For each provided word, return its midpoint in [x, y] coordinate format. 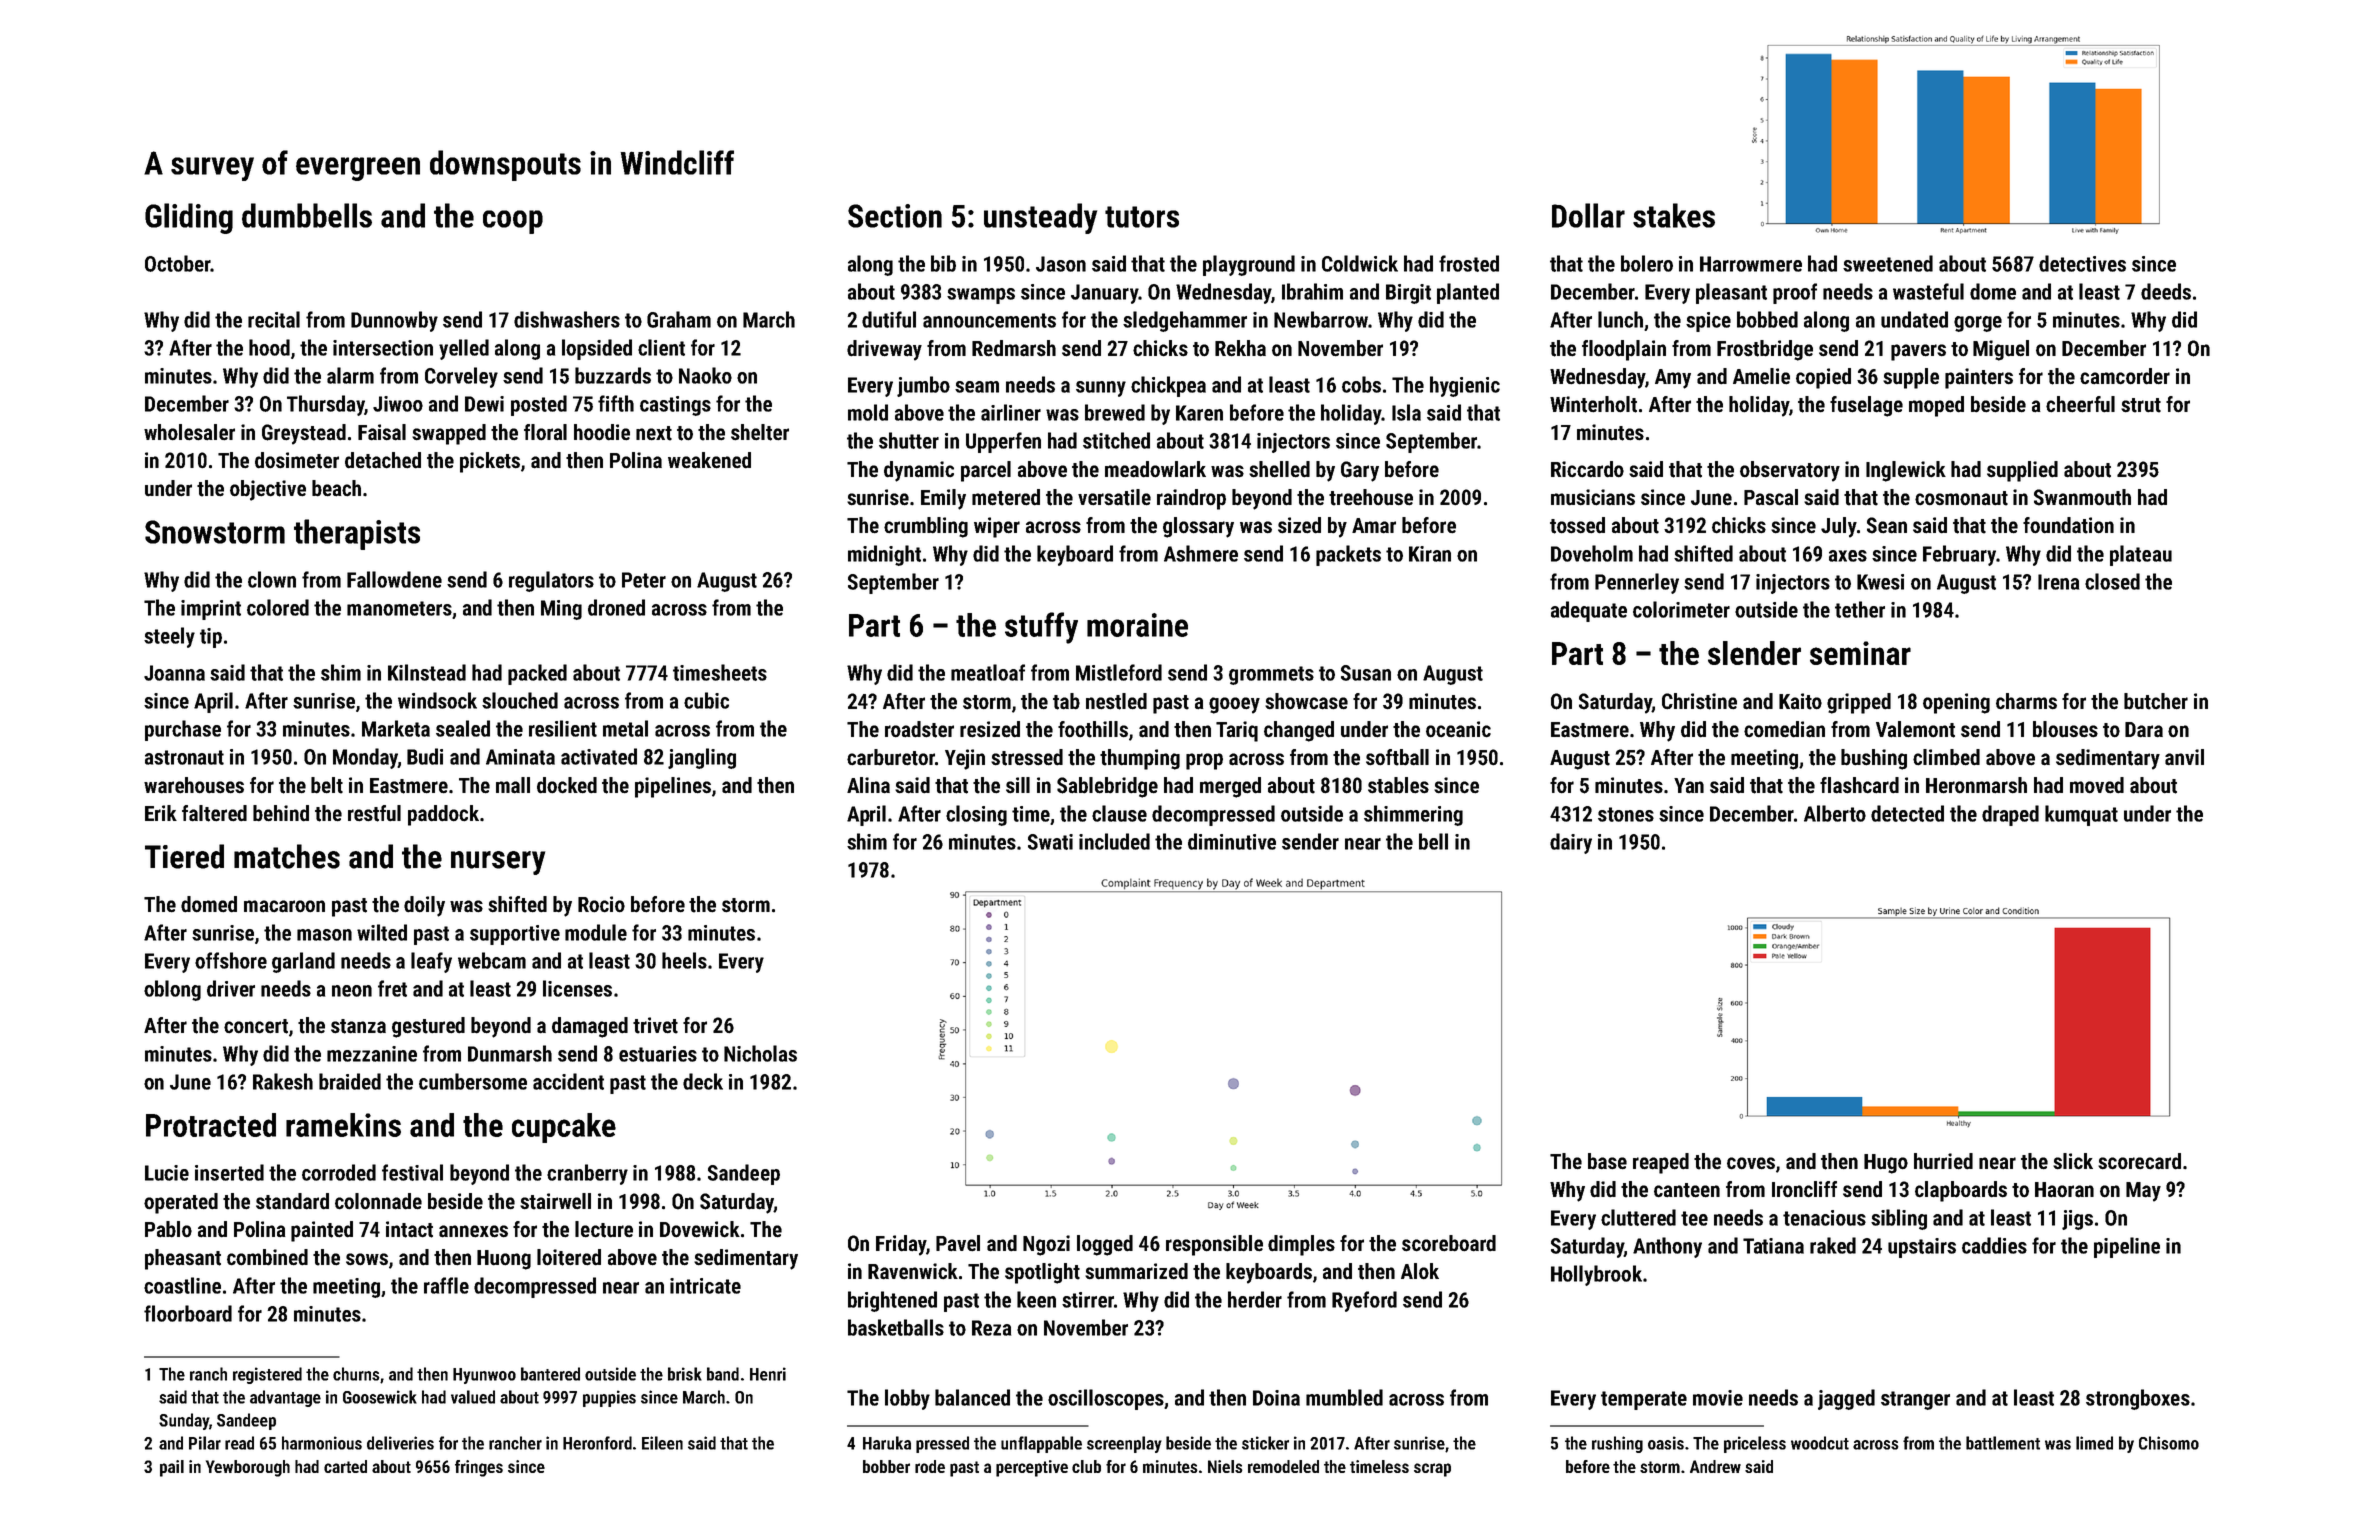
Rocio [601, 904]
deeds [2166, 291]
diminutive [1232, 841]
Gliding [189, 218]
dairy [1571, 843]
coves [1751, 1163]
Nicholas [760, 1053]
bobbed [1767, 319]
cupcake [564, 1128]
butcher [2156, 701]
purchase [183, 730]
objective [268, 490]
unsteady [1040, 218]
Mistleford [1119, 672]
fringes [479, 1468]
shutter [909, 440]
